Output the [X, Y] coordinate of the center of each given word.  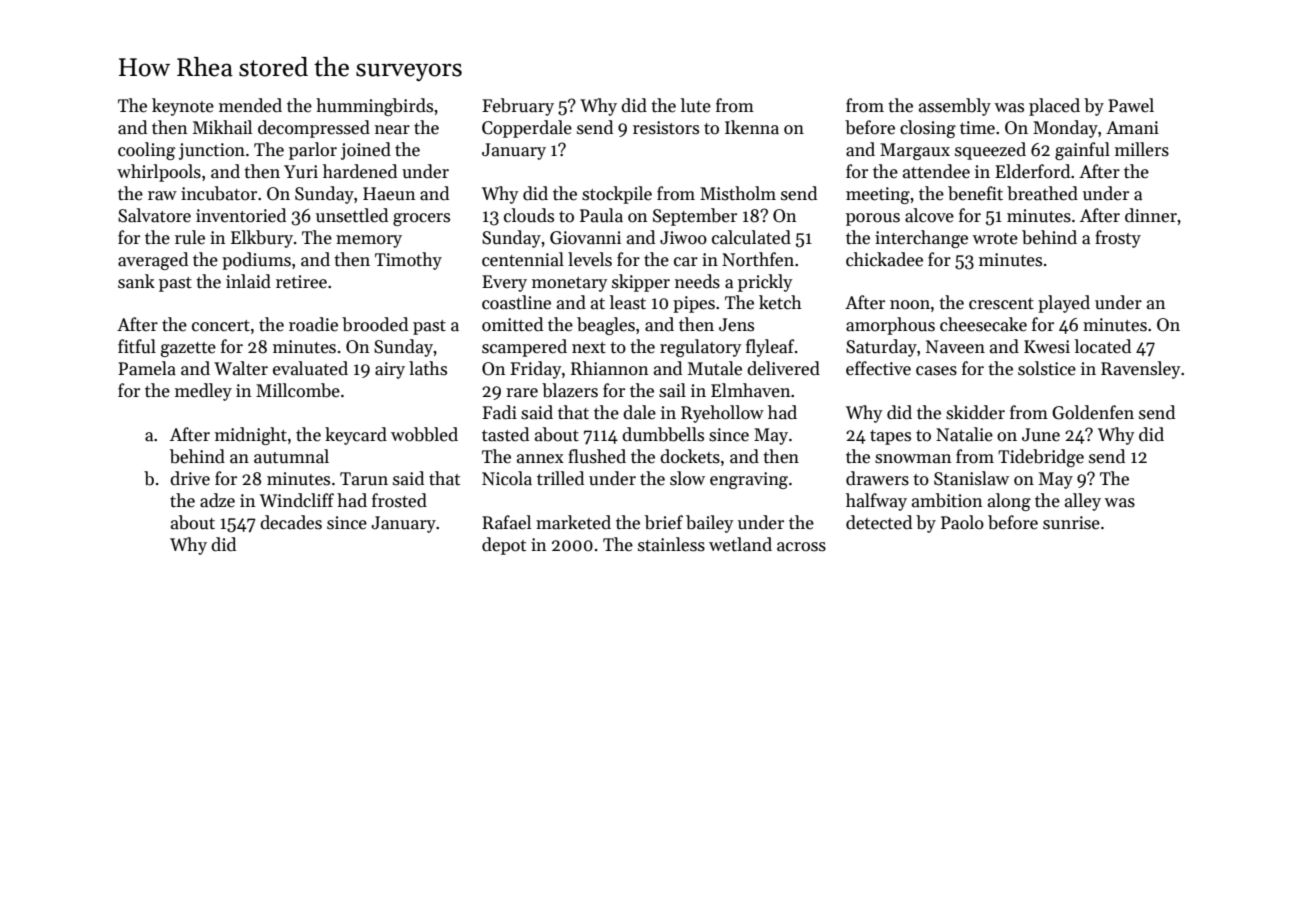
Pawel [1131, 105]
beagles [606, 326]
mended [250, 105]
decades [291, 522]
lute [696, 105]
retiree [301, 282]
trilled [560, 478]
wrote [995, 239]
